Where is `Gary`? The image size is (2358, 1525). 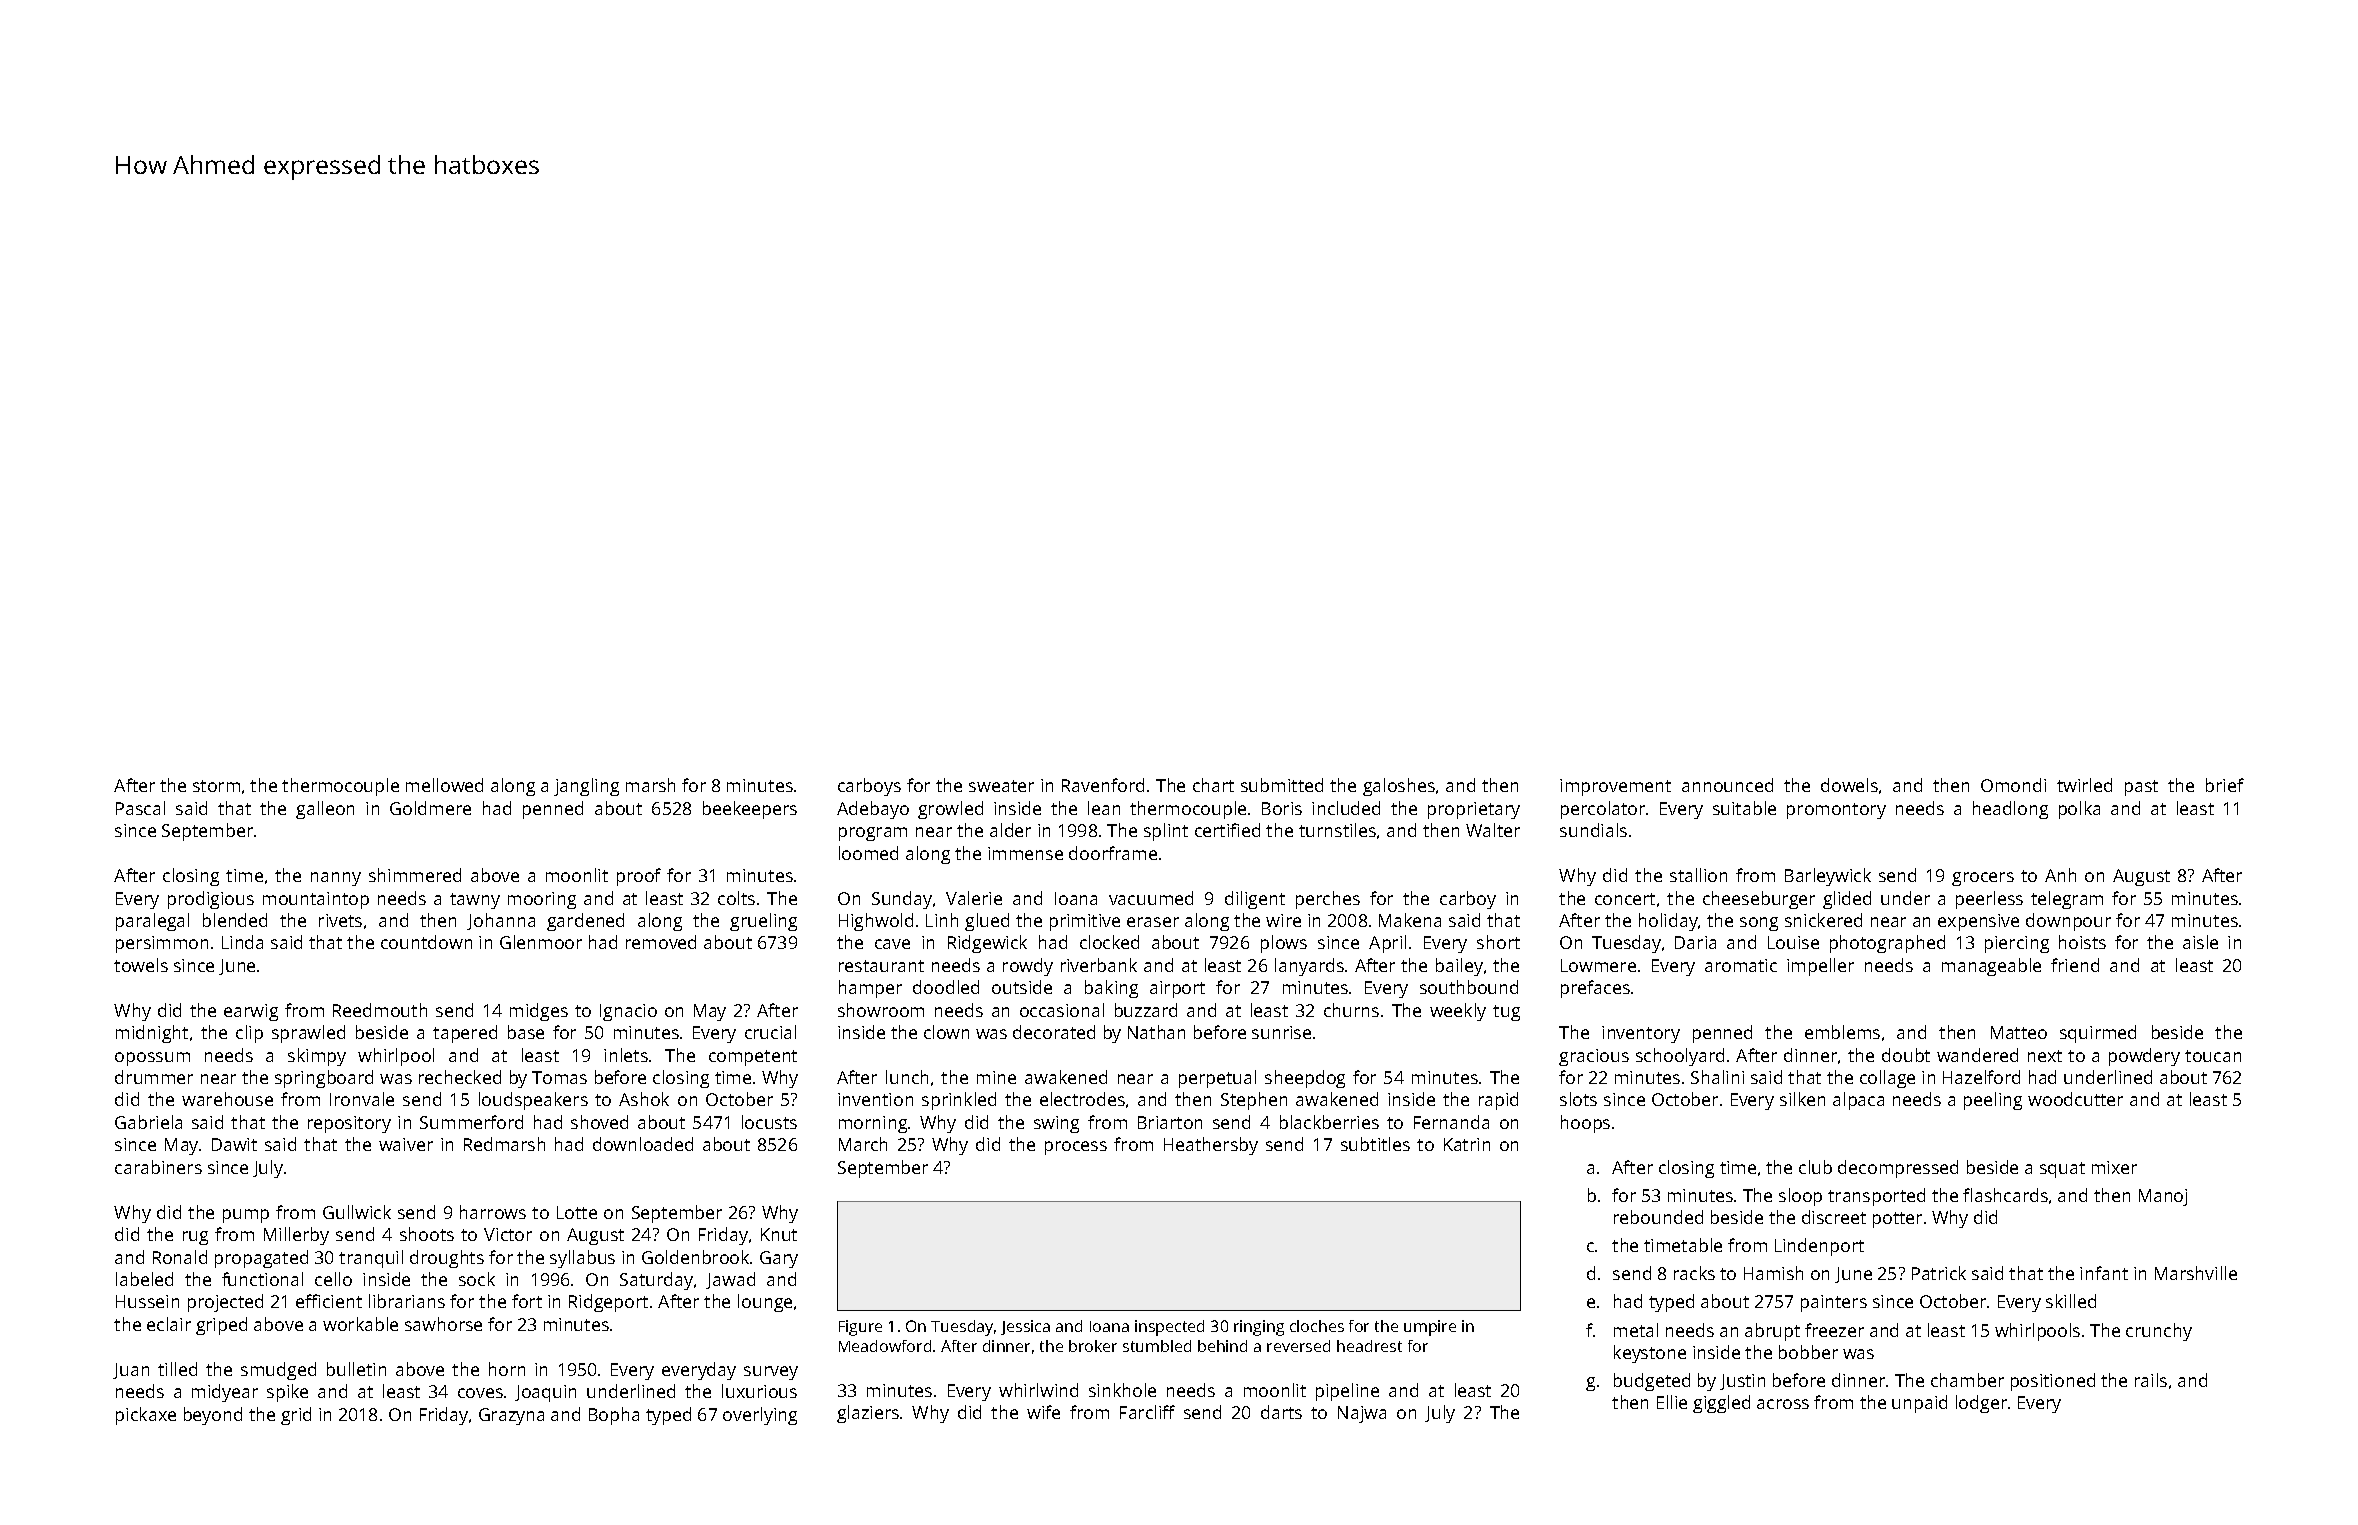
Gary is located at coordinates (779, 1259).
